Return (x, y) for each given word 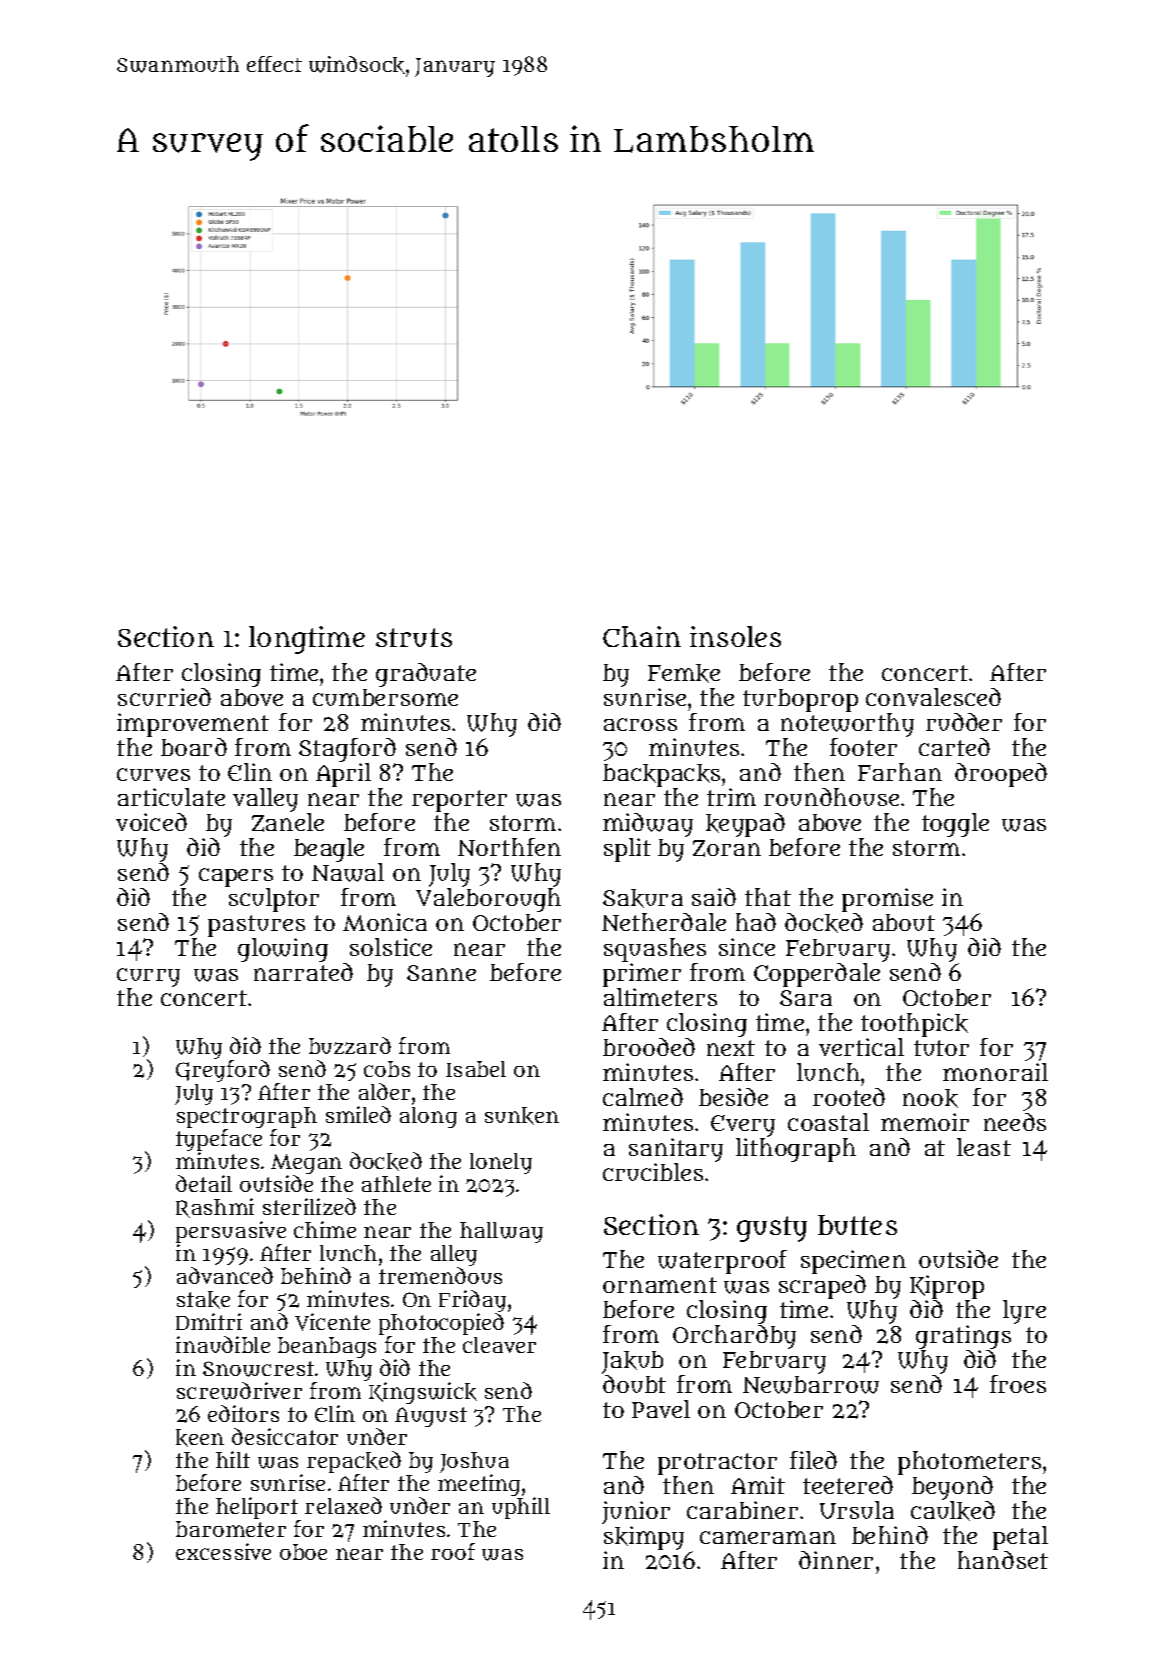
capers (236, 877)
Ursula (857, 1510)
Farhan (900, 772)
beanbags (327, 1347)
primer (642, 975)
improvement (193, 725)
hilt (233, 1459)
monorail (995, 1072)
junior (636, 1512)
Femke (684, 673)
